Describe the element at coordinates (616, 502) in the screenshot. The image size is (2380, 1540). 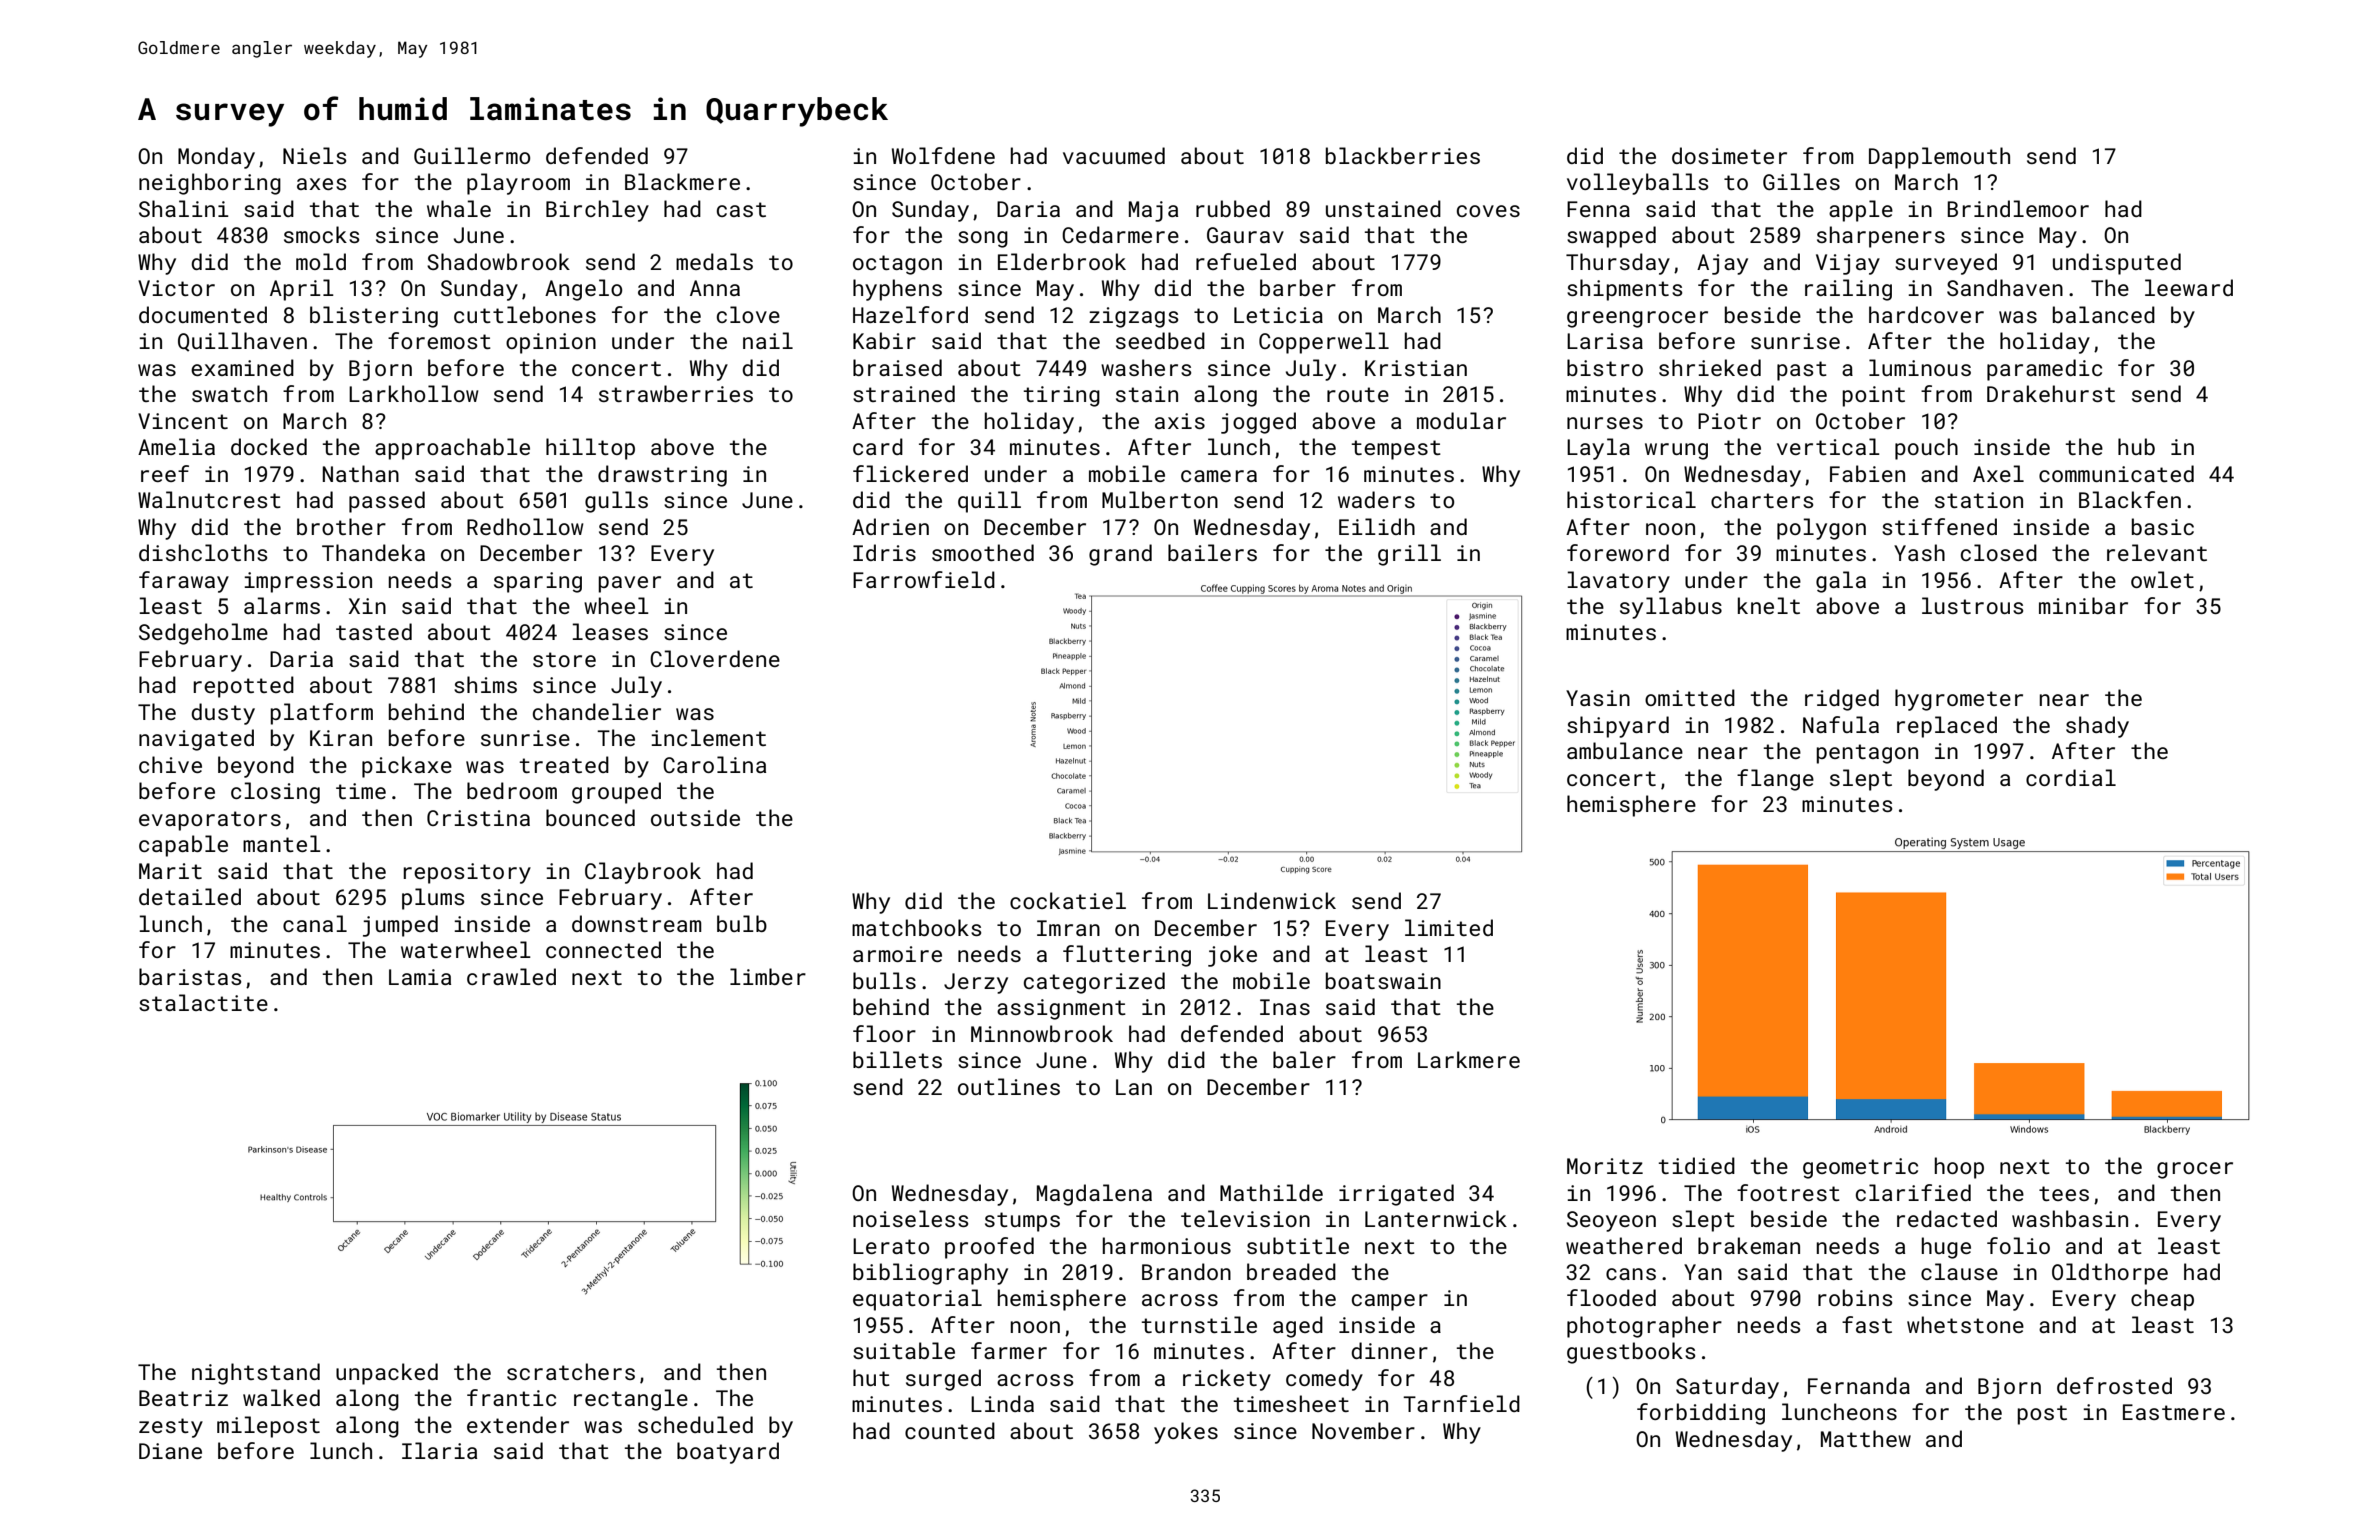
I see `gulls` at that location.
